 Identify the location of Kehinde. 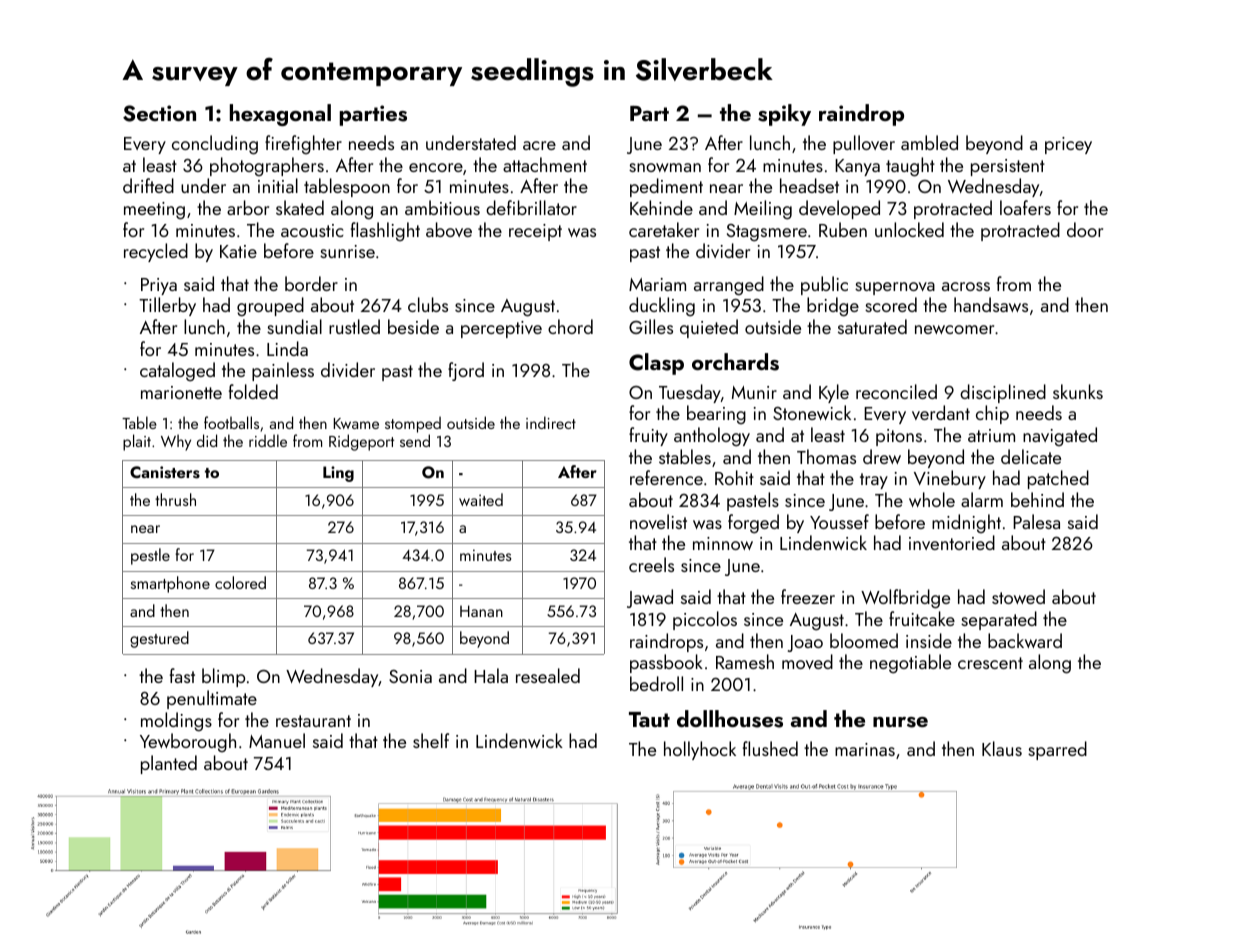
(661, 207).
